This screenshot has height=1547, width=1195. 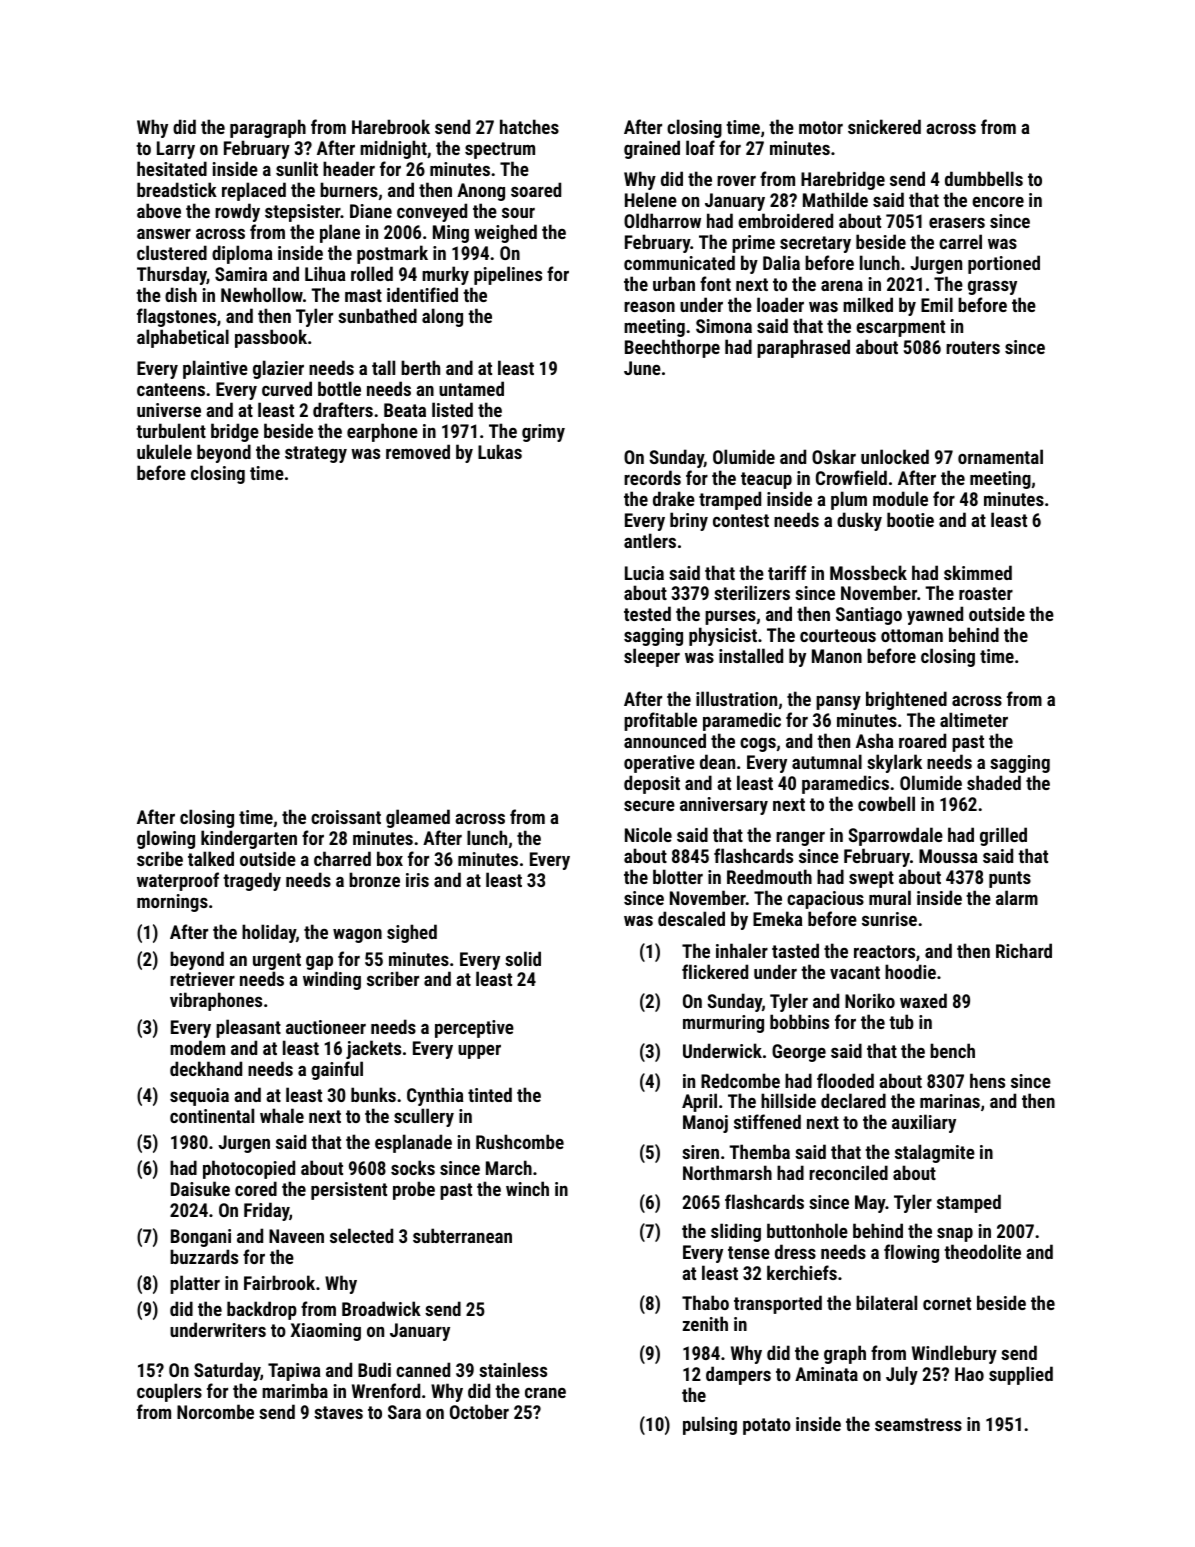 What do you see at coordinates (294, 1372) in the screenshot?
I see `Tapiwa` at bounding box center [294, 1372].
